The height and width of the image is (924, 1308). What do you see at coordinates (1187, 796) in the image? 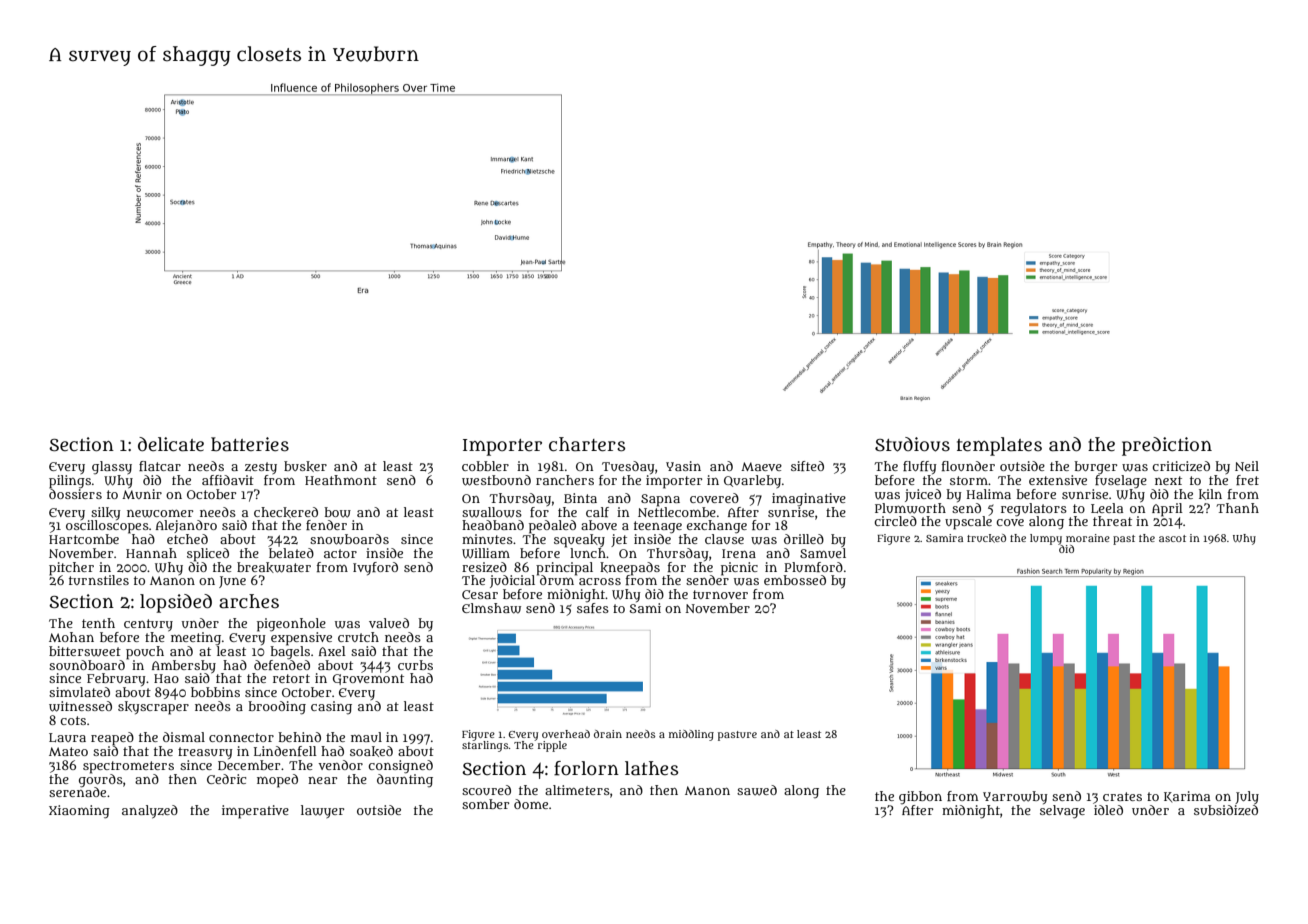
I see `Karima` at bounding box center [1187, 796].
